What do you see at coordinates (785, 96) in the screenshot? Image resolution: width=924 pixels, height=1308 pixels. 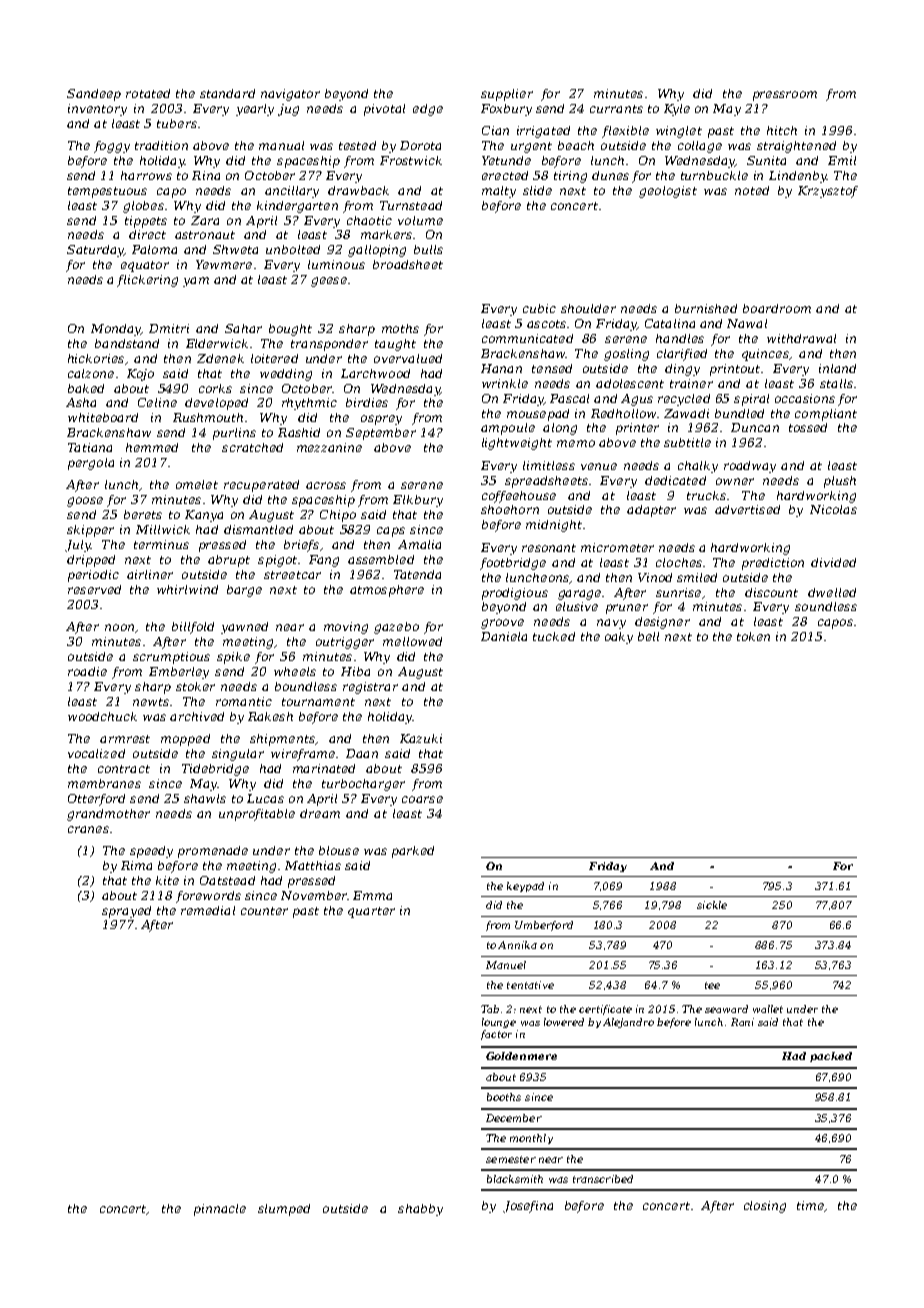 I see `pressroom` at bounding box center [785, 96].
